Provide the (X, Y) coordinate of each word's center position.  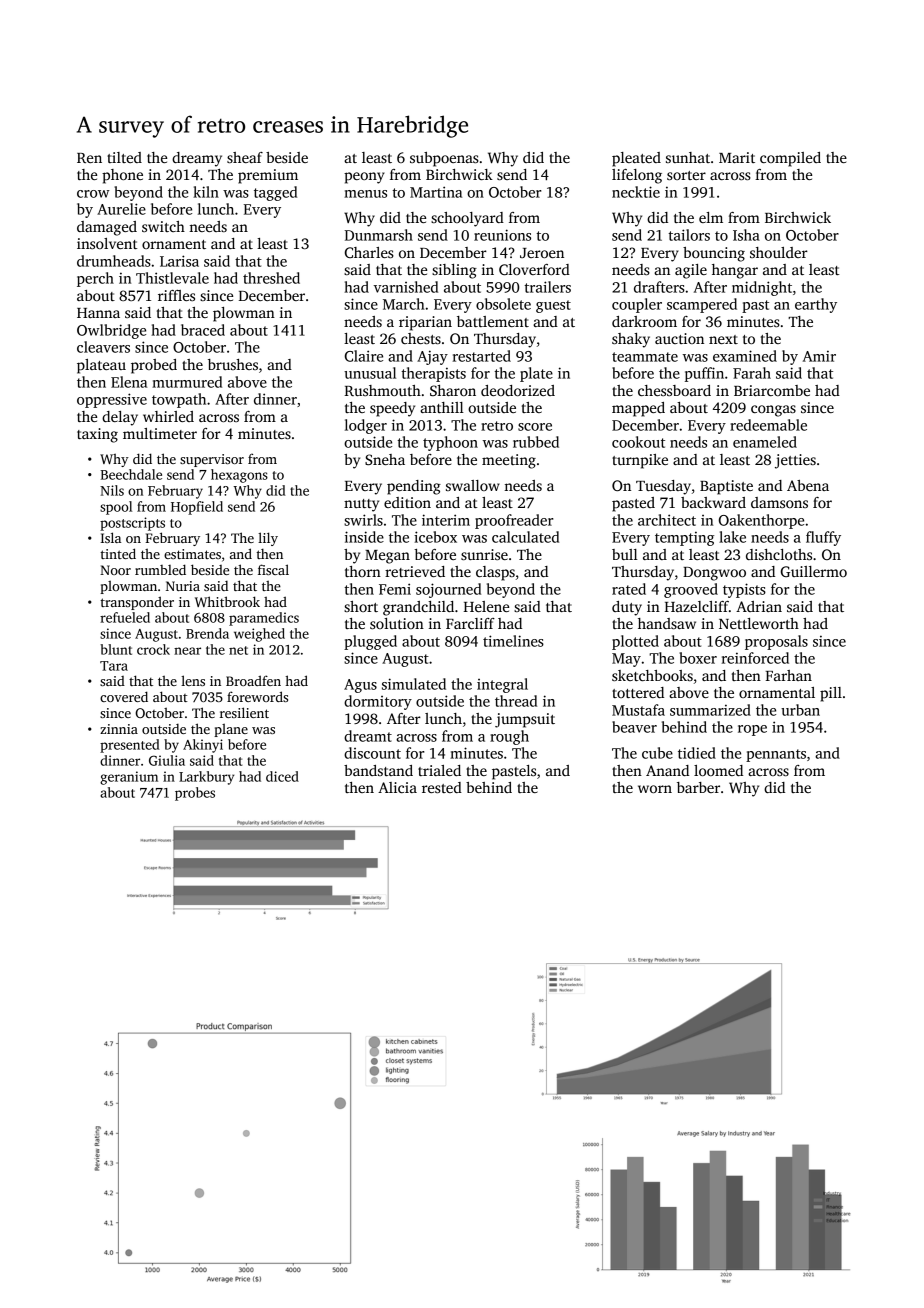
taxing (97, 435)
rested (442, 787)
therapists (433, 374)
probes (195, 794)
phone (122, 176)
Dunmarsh (379, 235)
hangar (735, 271)
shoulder (779, 252)
